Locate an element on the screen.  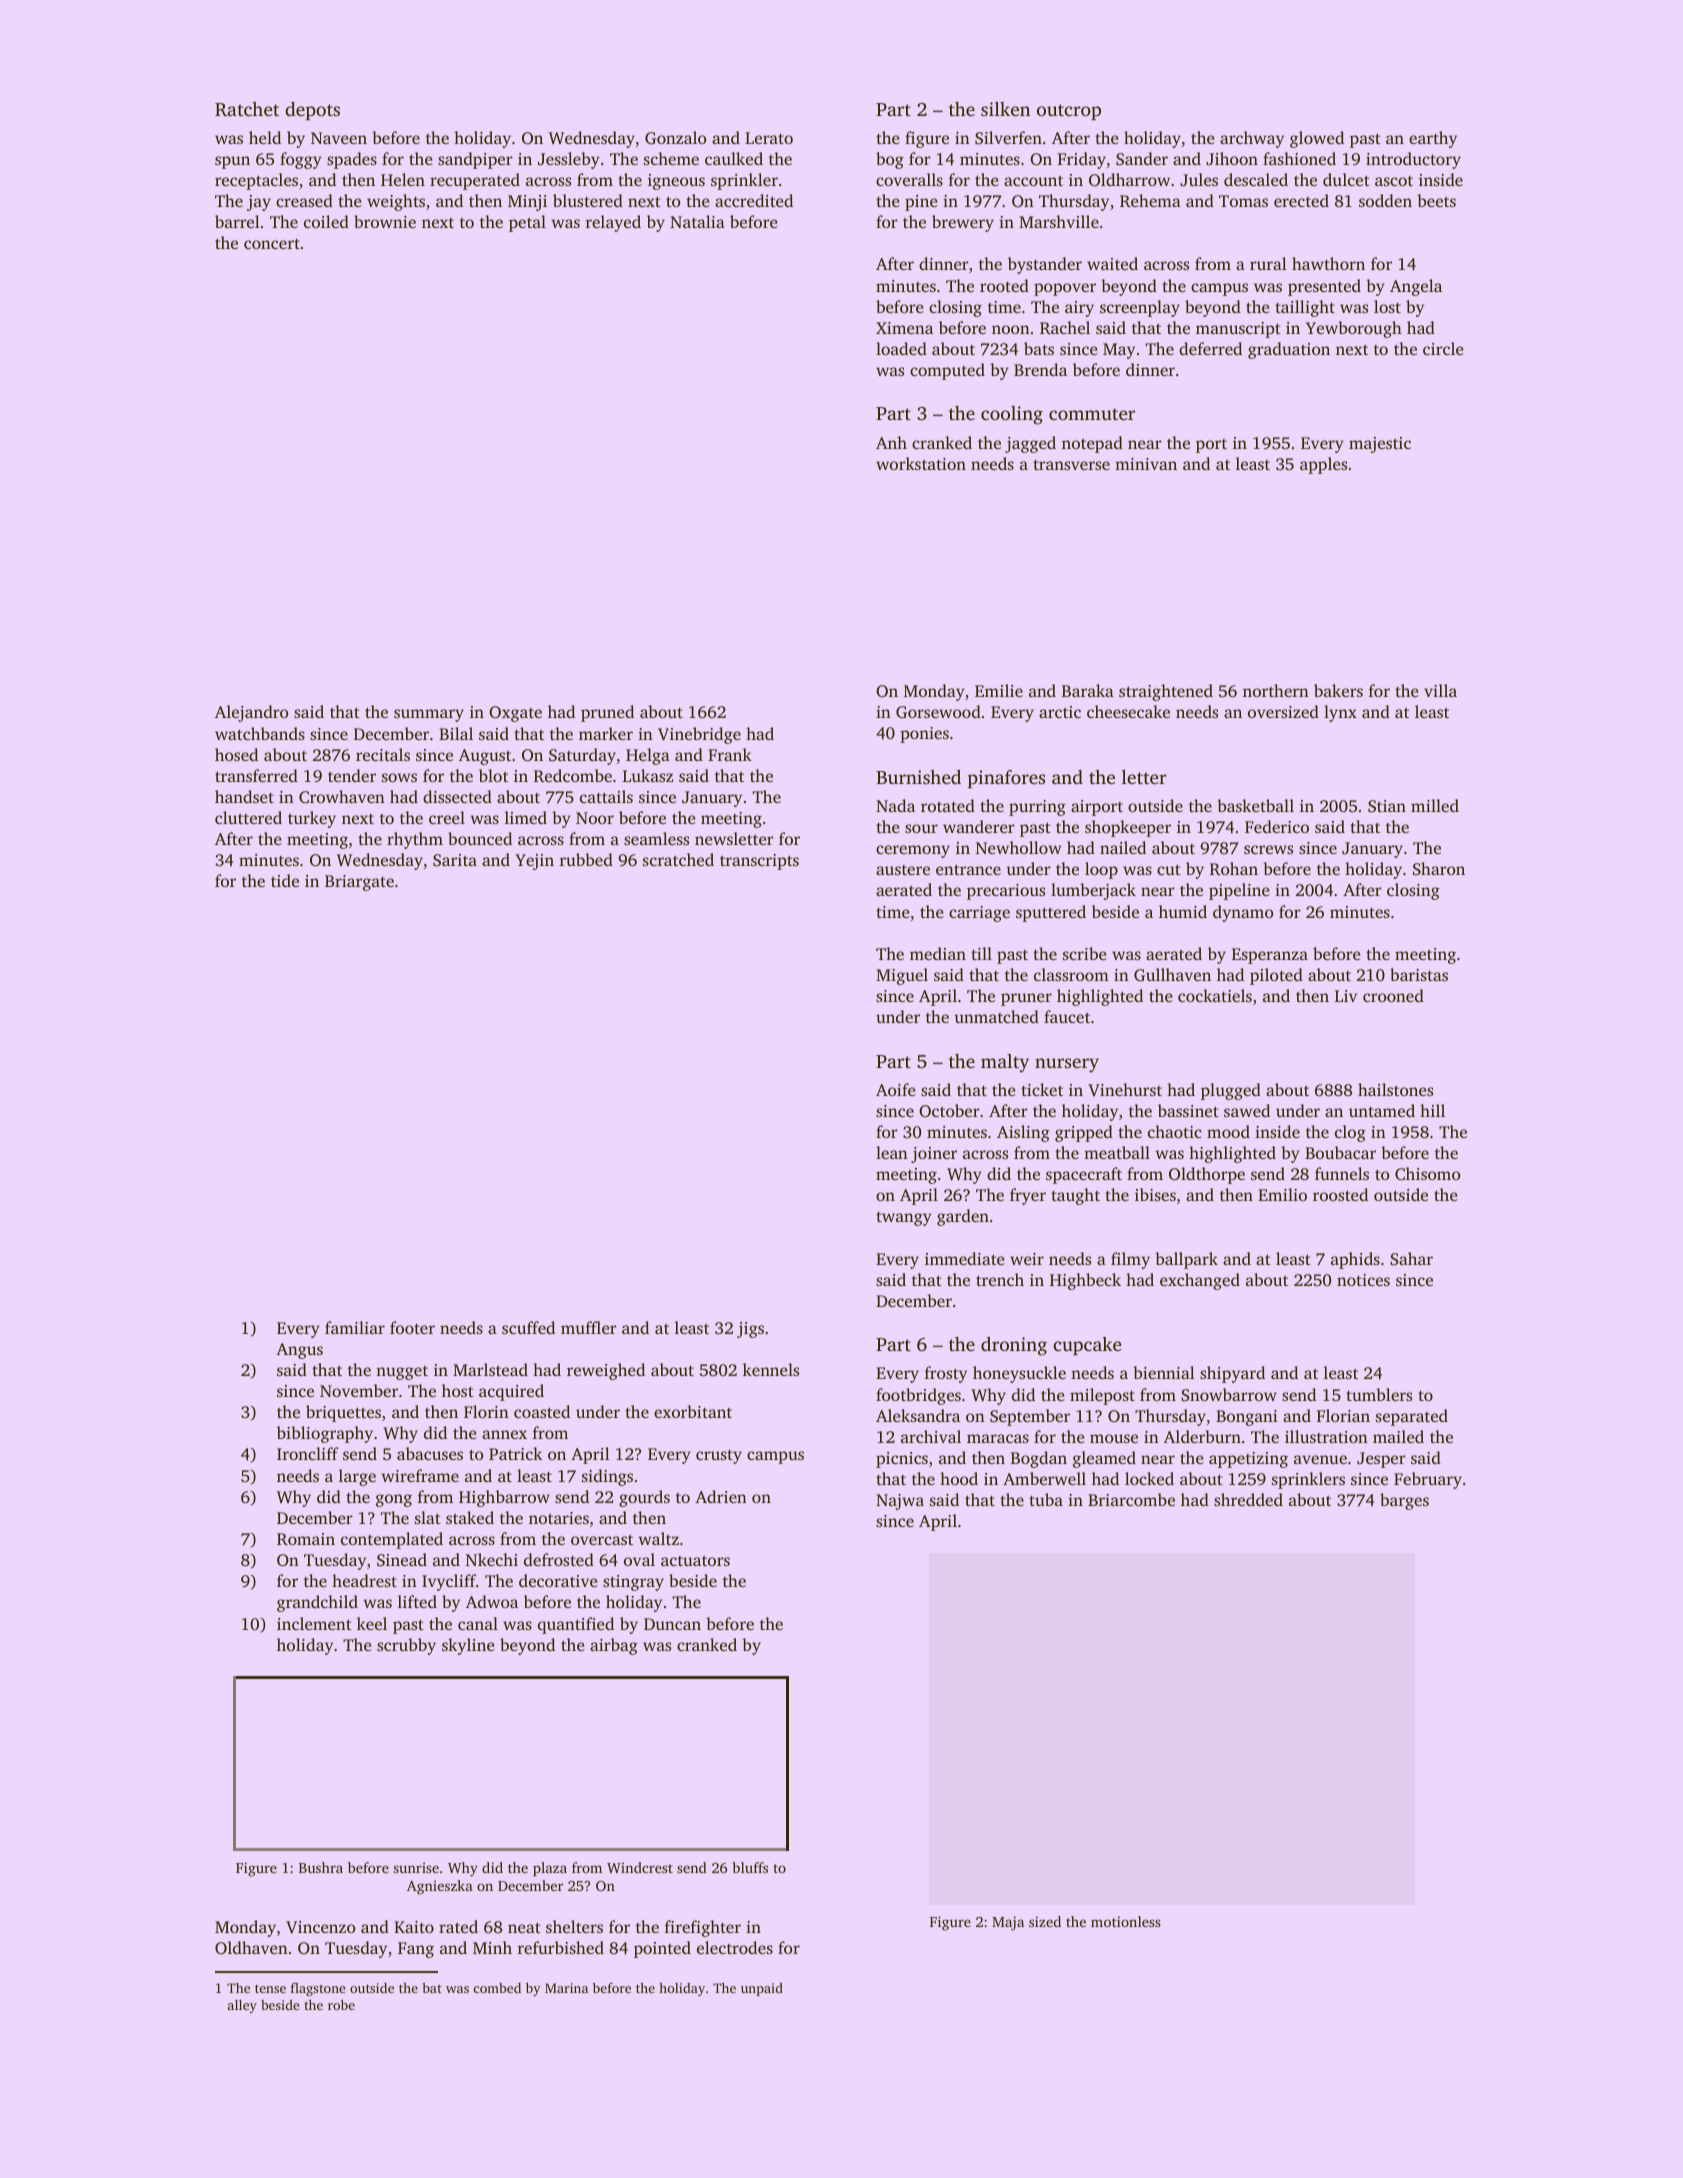
Nkechi is located at coordinates (492, 1559).
